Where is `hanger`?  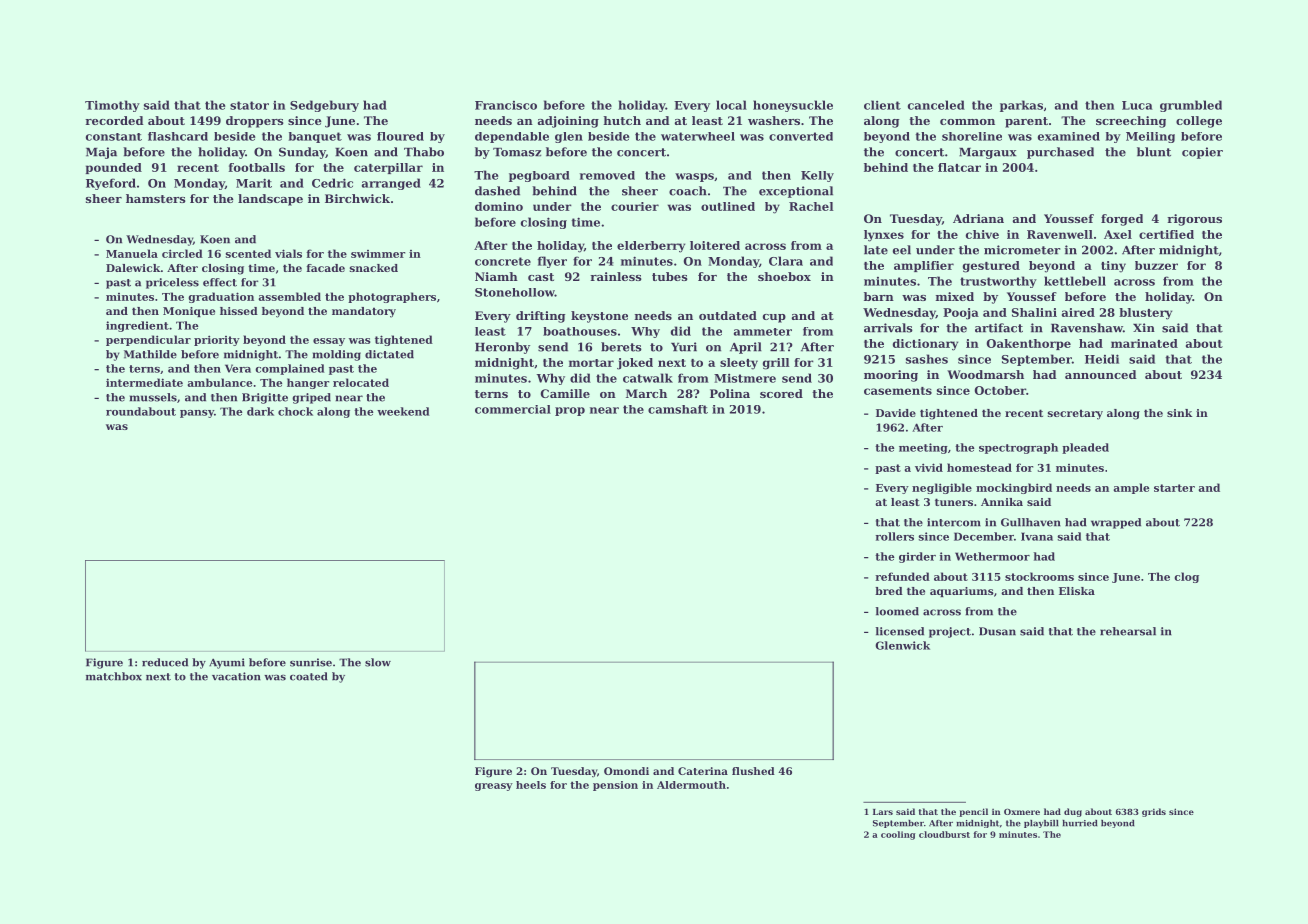 hanger is located at coordinates (308, 383).
